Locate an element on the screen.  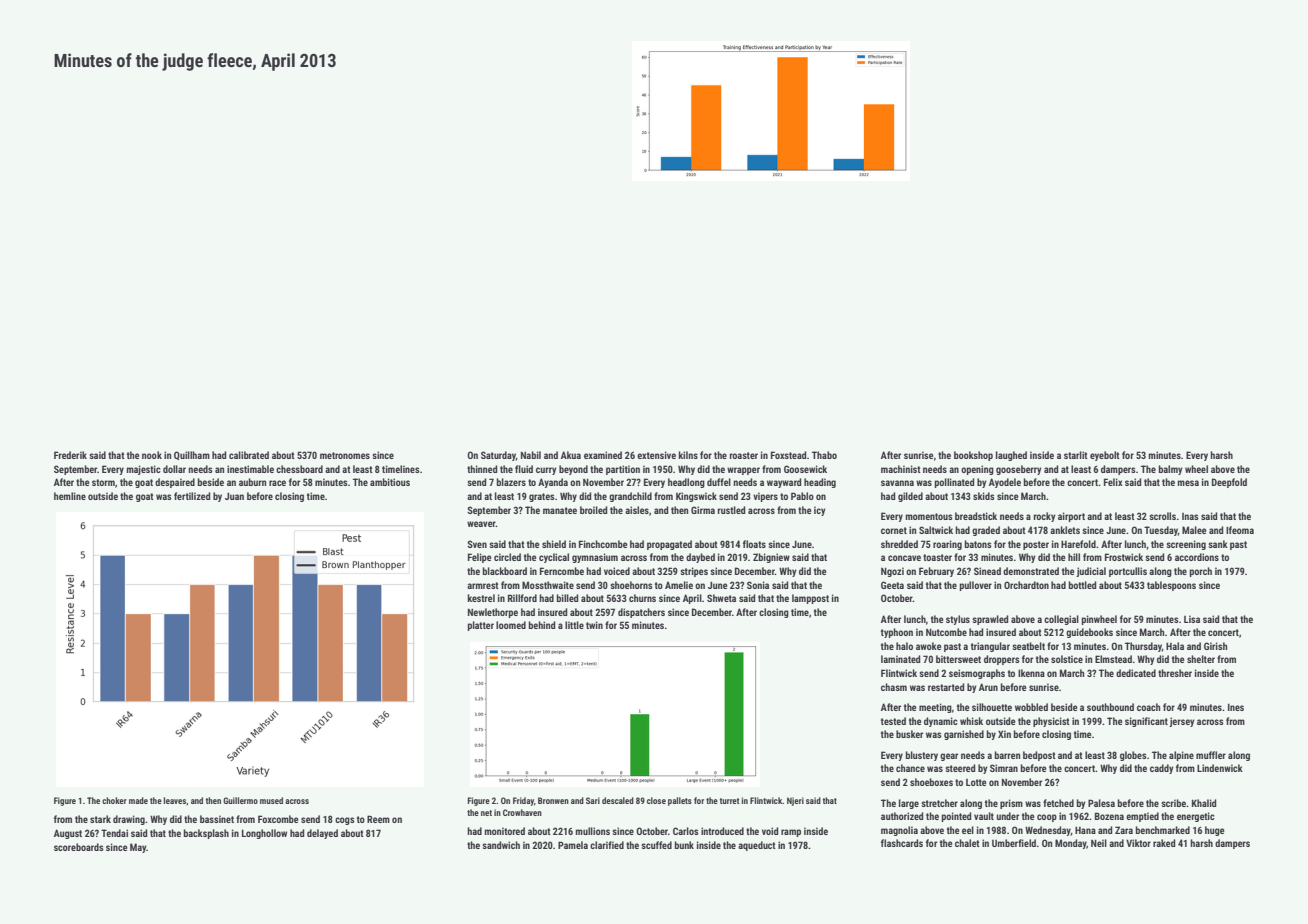
backsplash is located at coordinates (206, 834).
